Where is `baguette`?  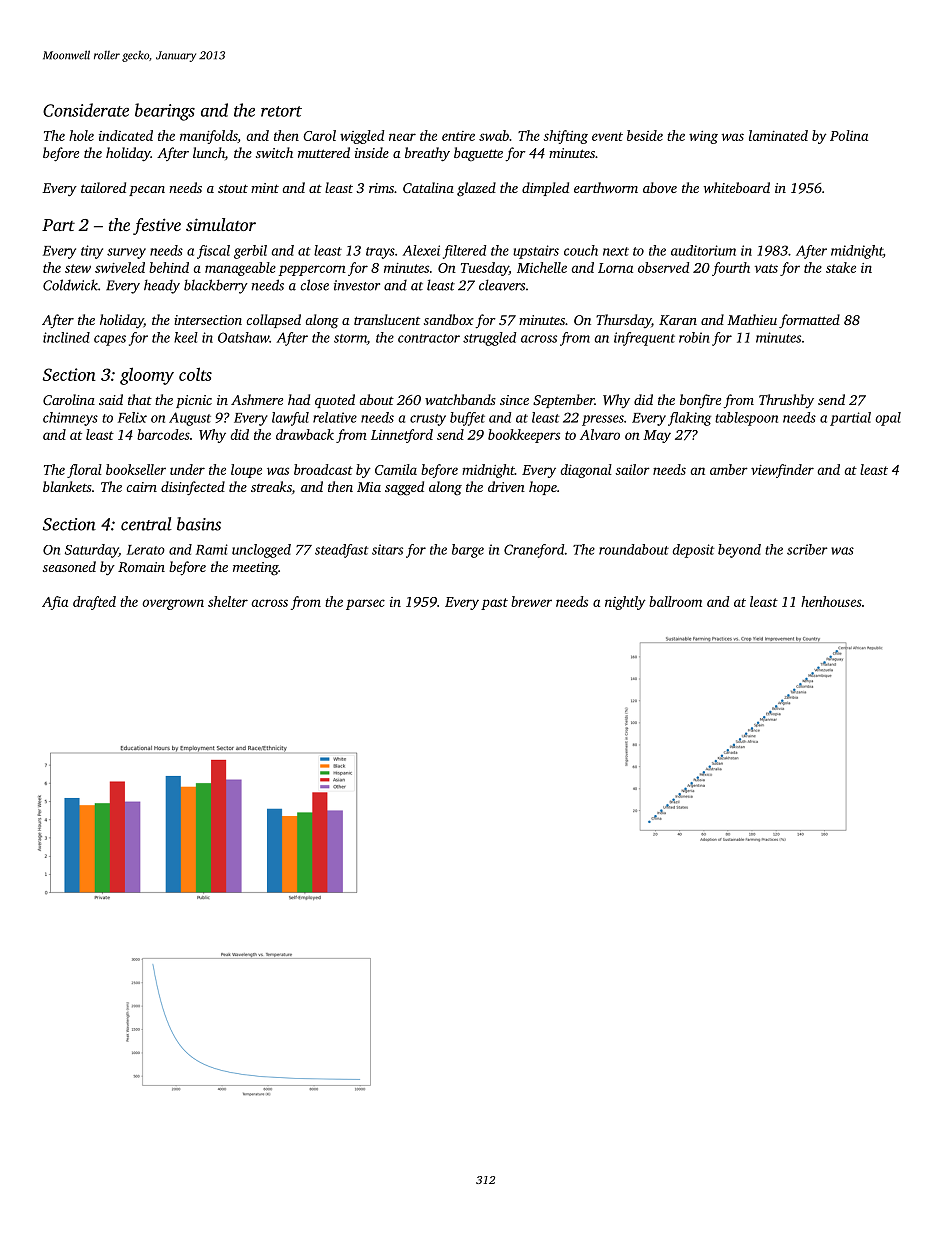
baguette is located at coordinates (478, 154).
